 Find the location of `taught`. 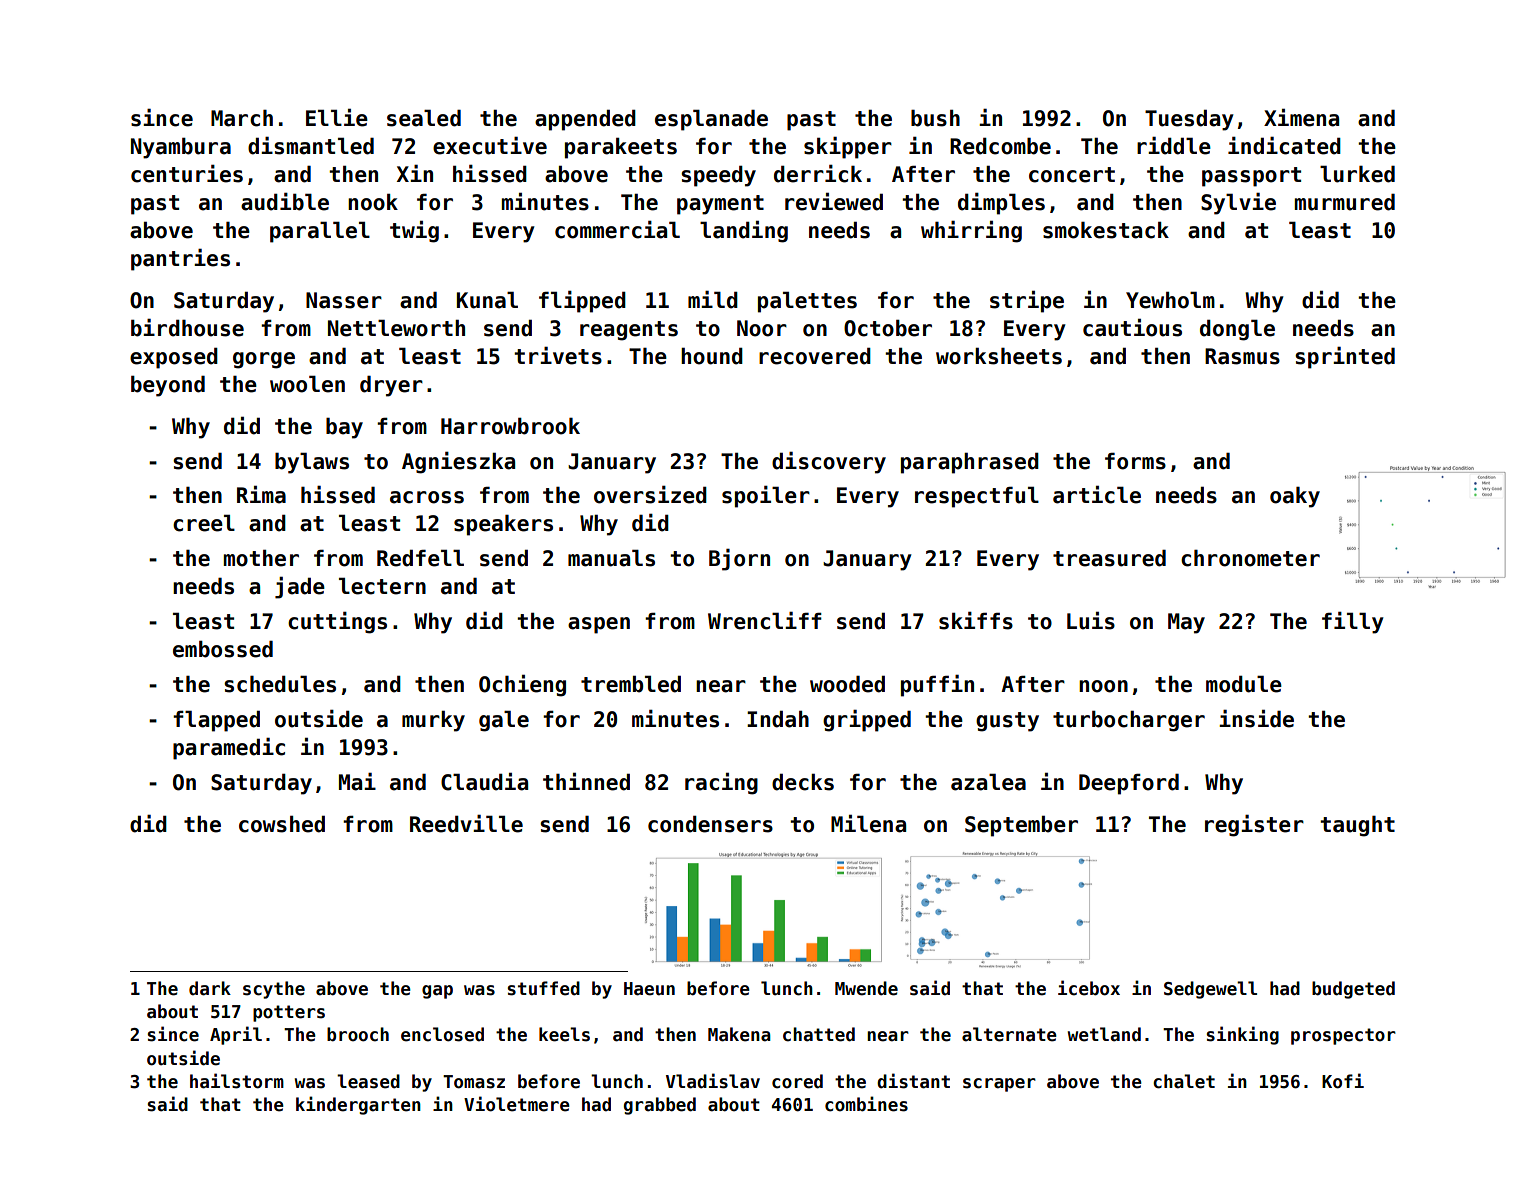

taught is located at coordinates (1357, 826).
